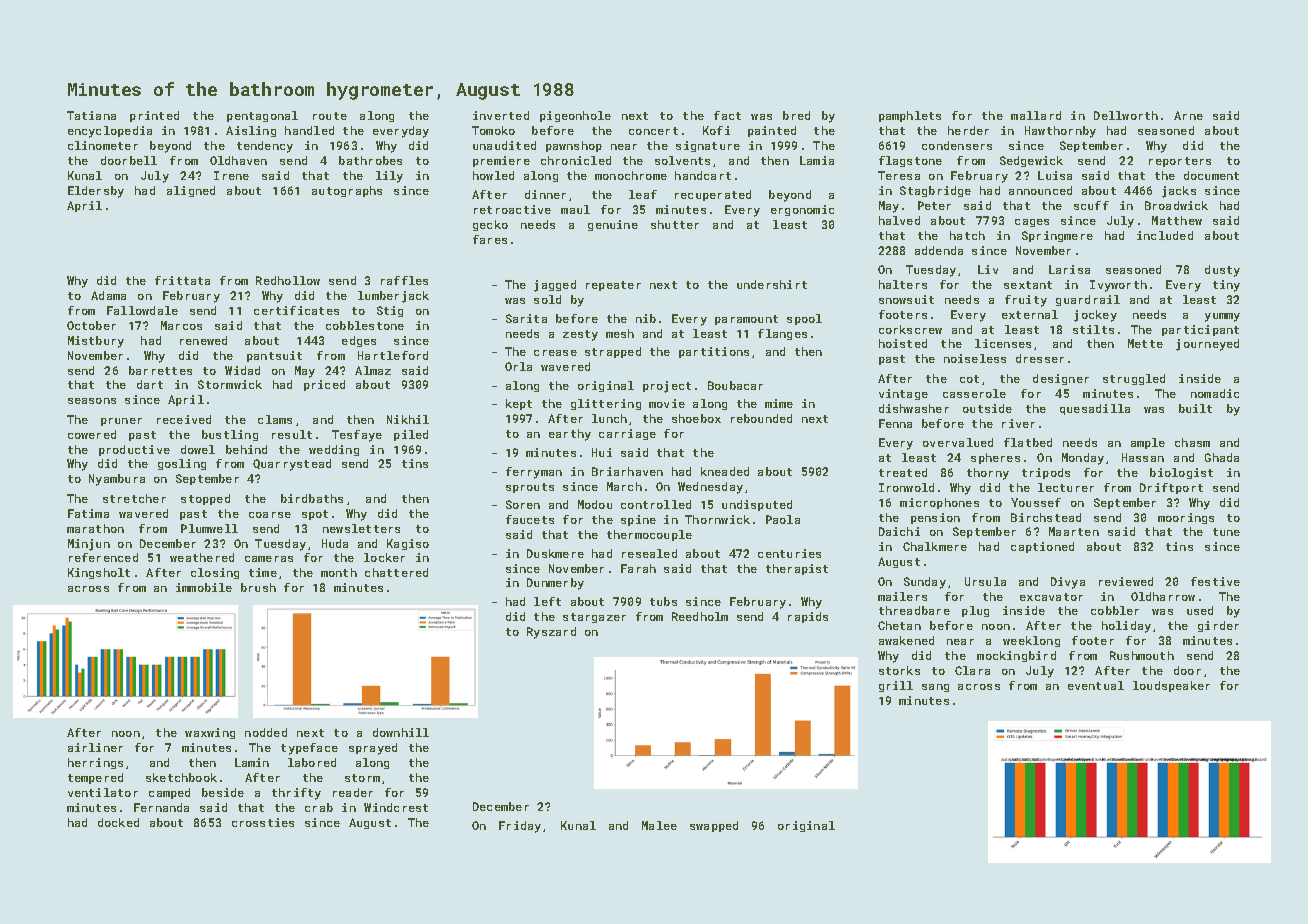 This document has height=924, width=1308. Describe the element at coordinates (595, 504) in the document. I see `Modou` at that location.
